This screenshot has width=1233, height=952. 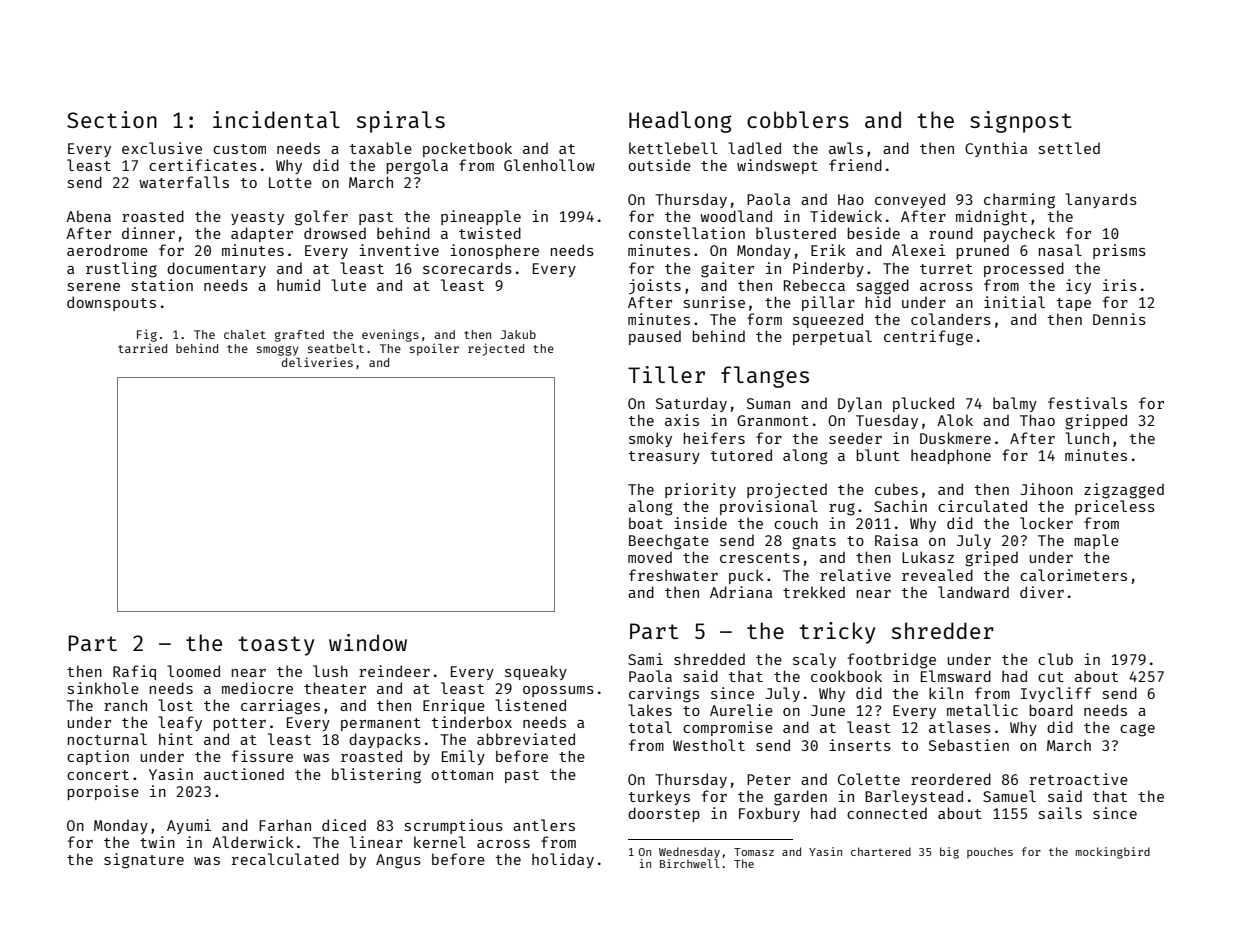 I want to click on antlers, so click(x=544, y=825).
